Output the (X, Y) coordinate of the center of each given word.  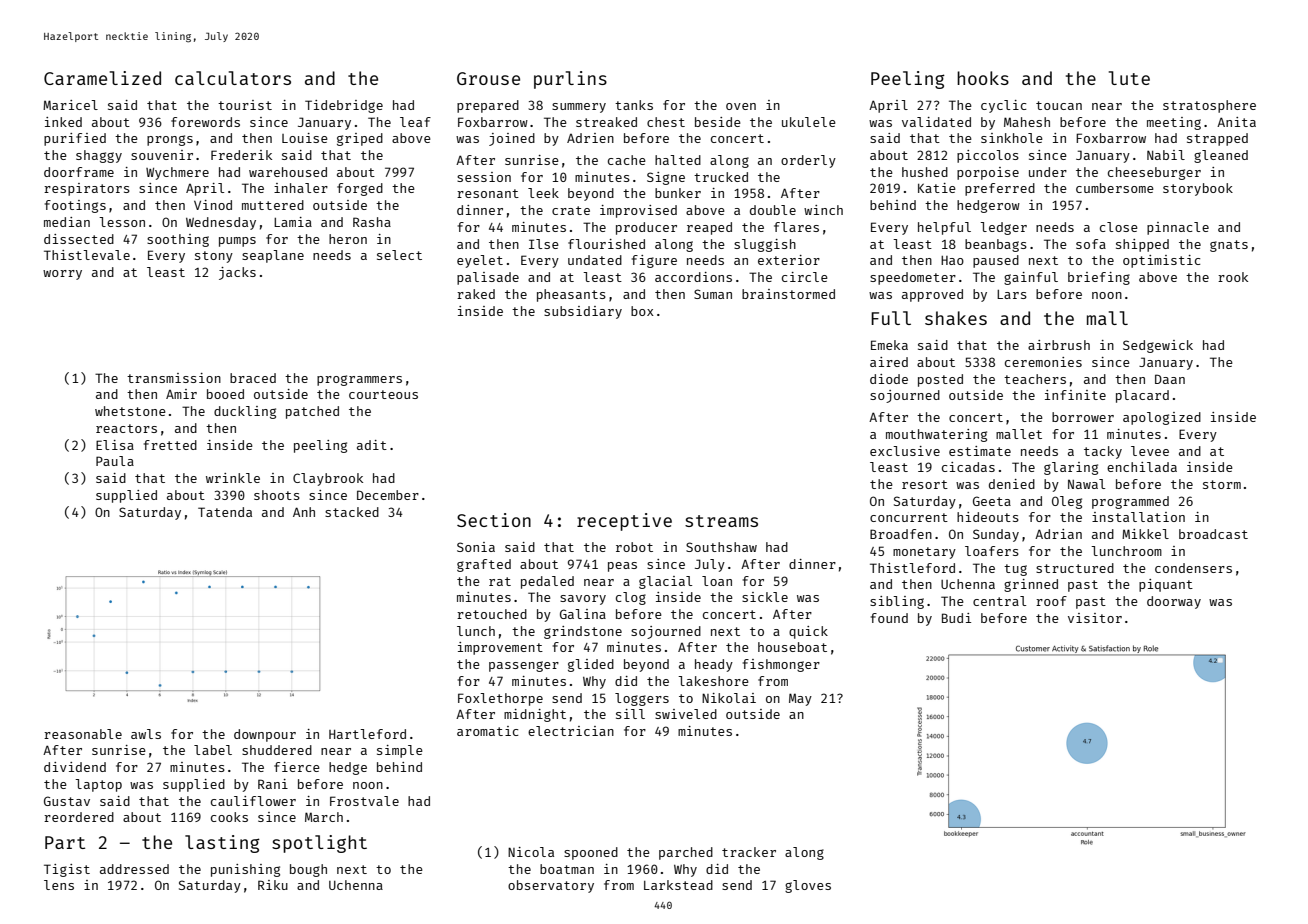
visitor (1095, 618)
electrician (571, 731)
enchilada (1142, 467)
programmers (359, 380)
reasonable (83, 734)
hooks (983, 78)
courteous (383, 394)
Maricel (70, 105)
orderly (808, 161)
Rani (273, 784)
